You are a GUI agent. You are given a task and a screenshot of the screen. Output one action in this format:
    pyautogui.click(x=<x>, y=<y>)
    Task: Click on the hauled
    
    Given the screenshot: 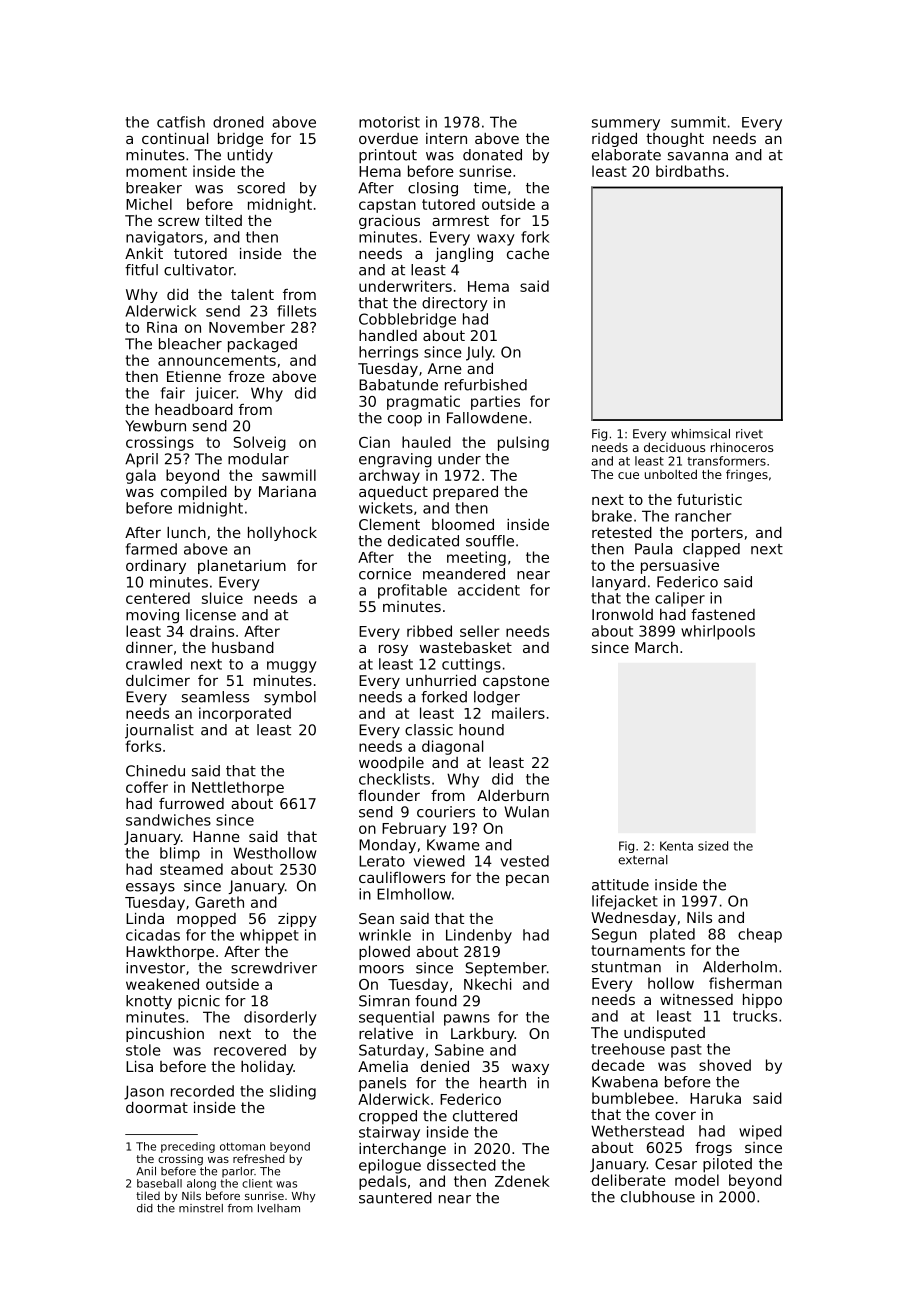 What is the action you would take?
    pyautogui.click(x=426, y=442)
